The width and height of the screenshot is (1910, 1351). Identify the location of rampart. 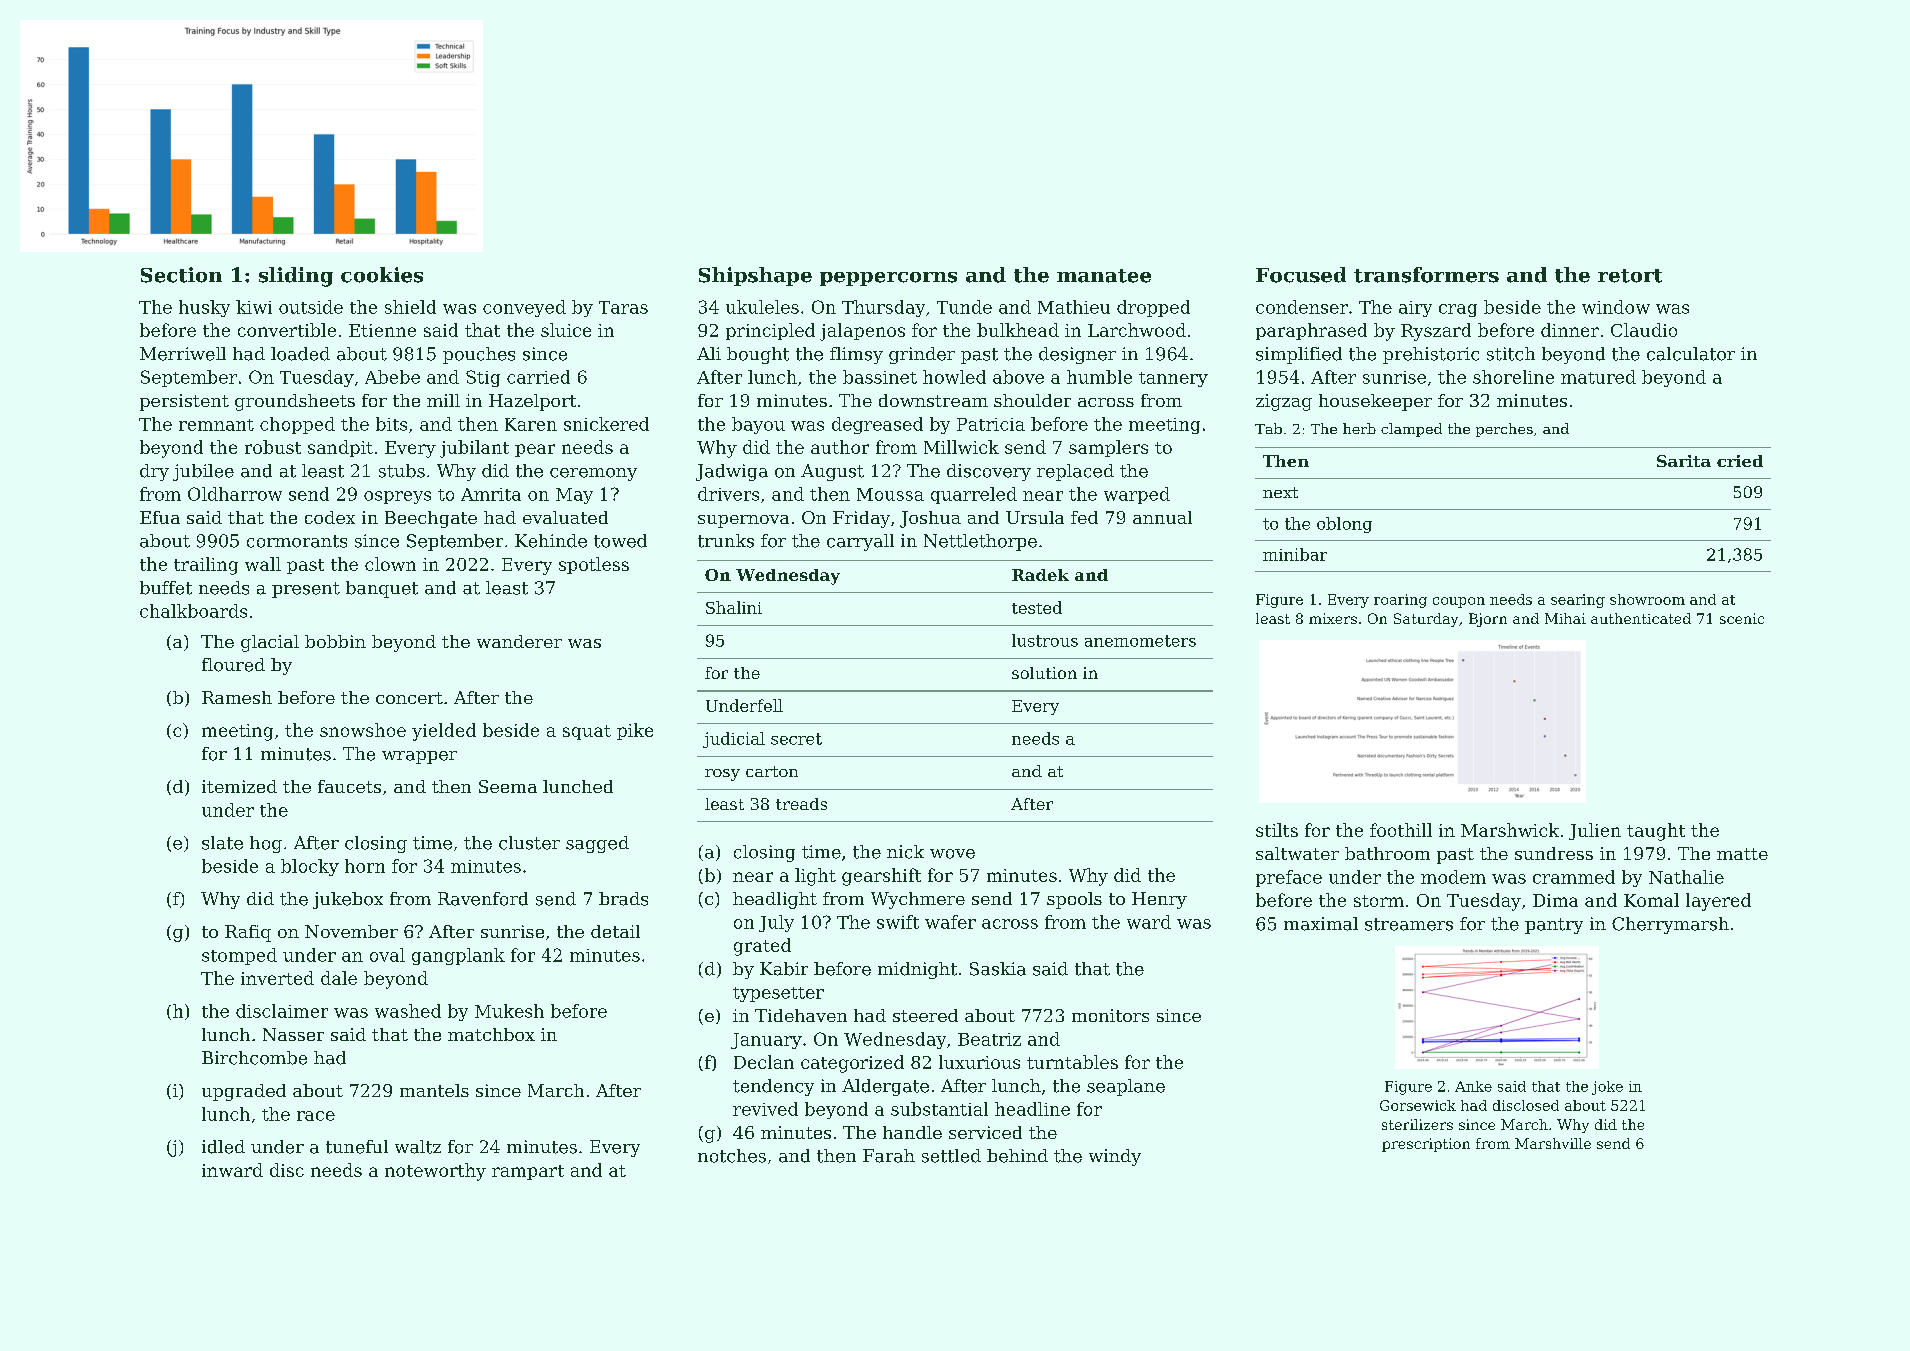
(528, 1172).
